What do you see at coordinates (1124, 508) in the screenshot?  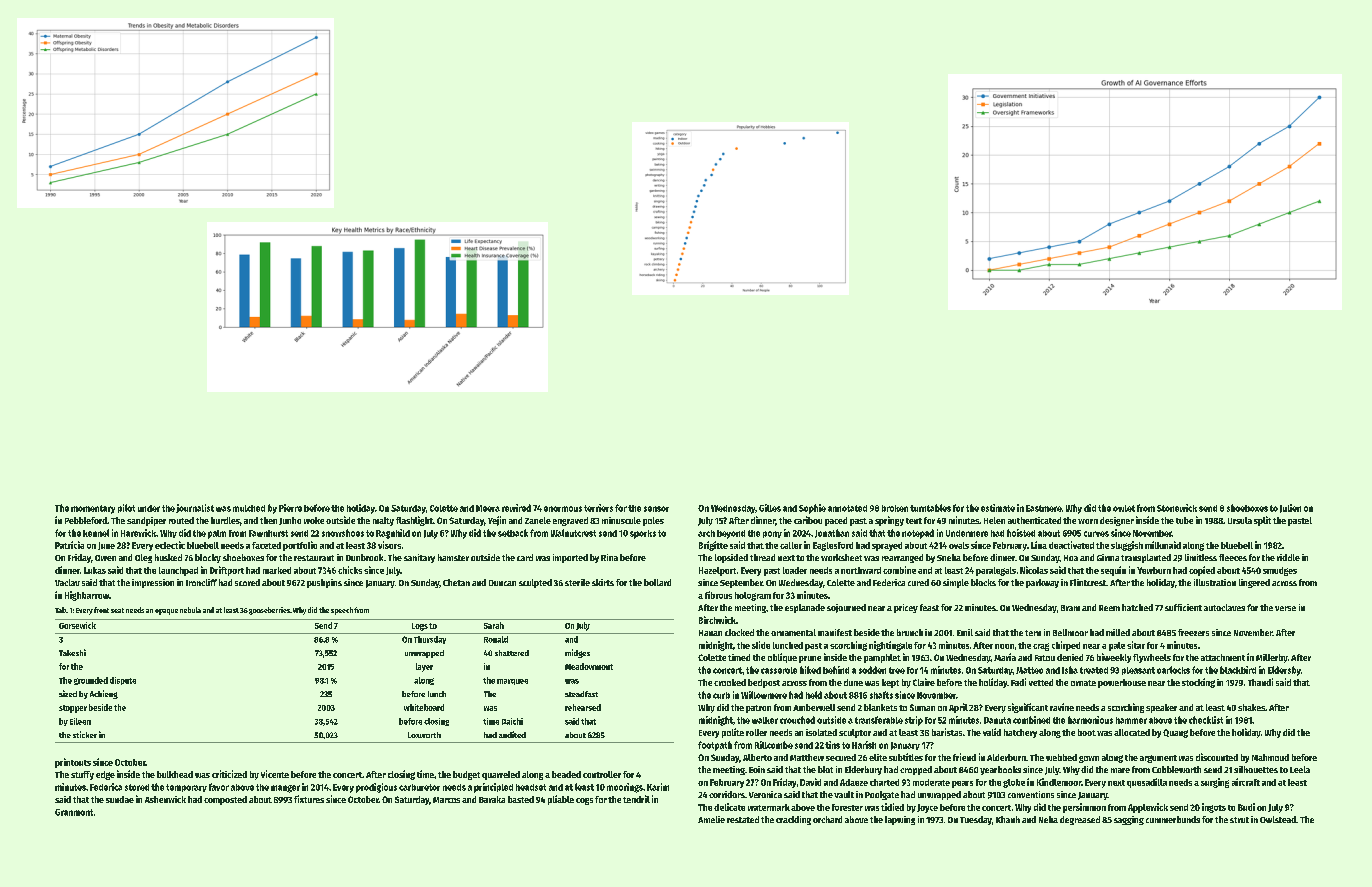 I see `owlet` at bounding box center [1124, 508].
